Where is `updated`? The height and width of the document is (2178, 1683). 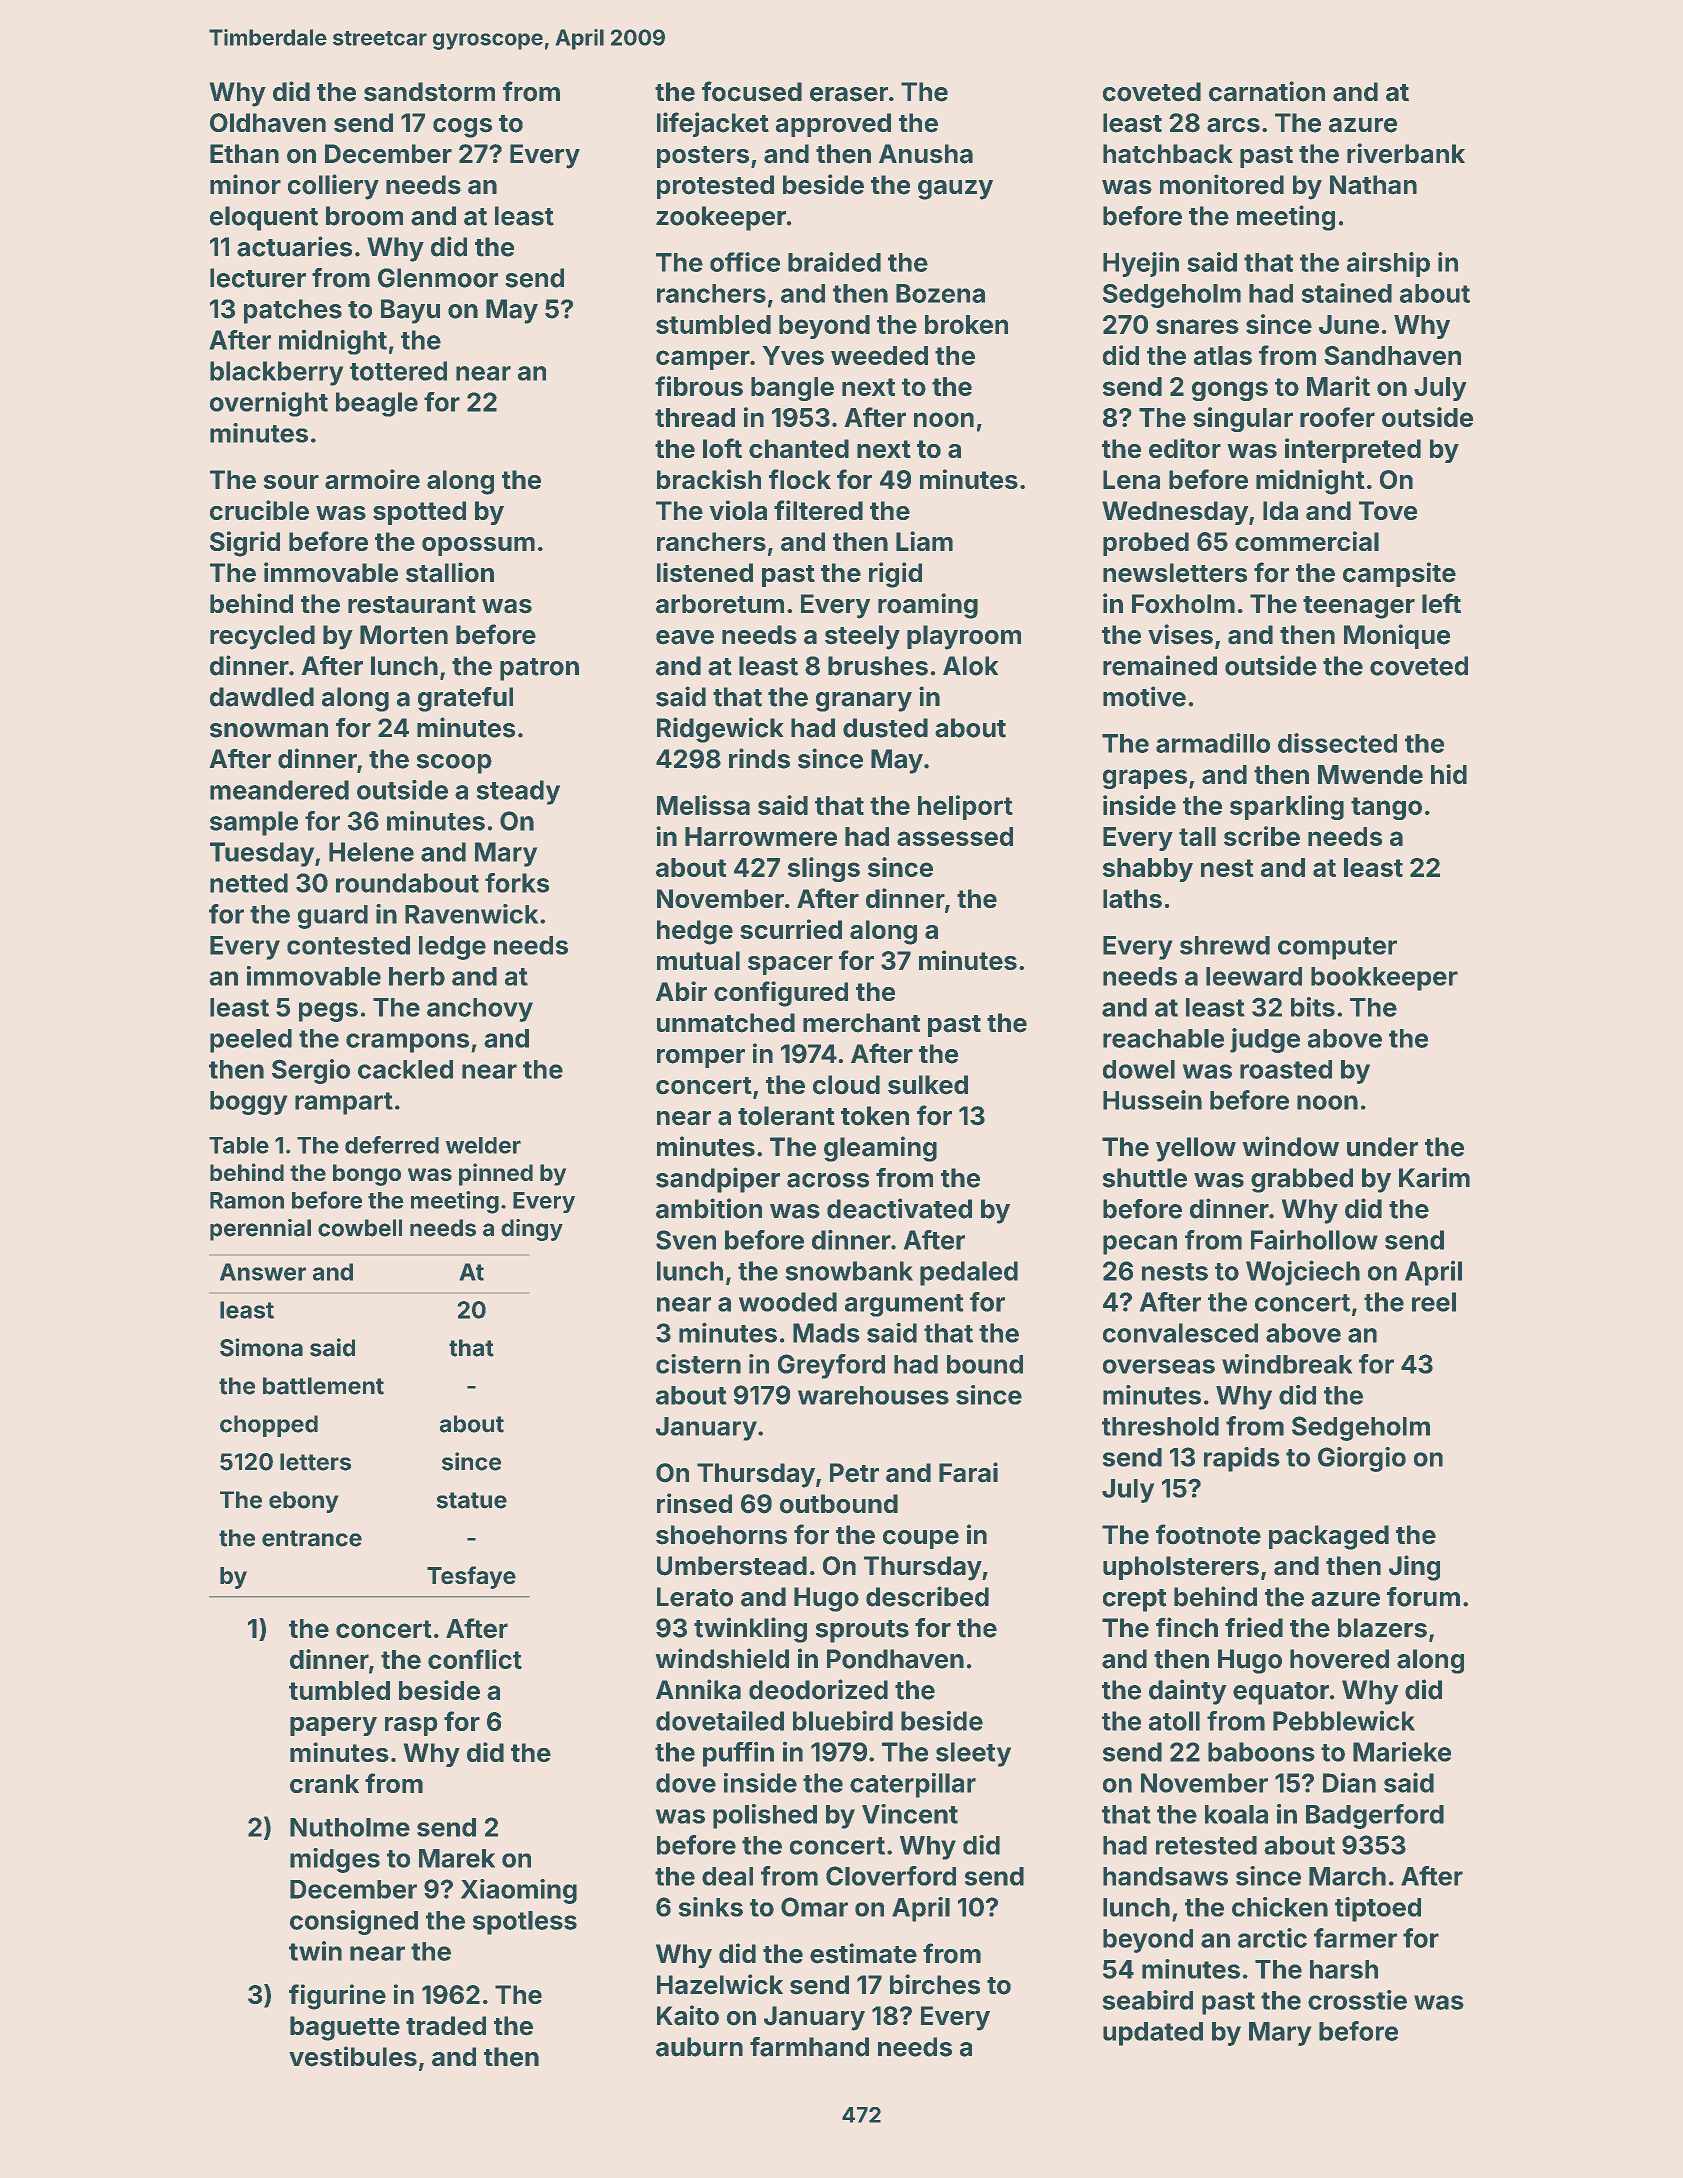 updated is located at coordinates (1153, 2034).
